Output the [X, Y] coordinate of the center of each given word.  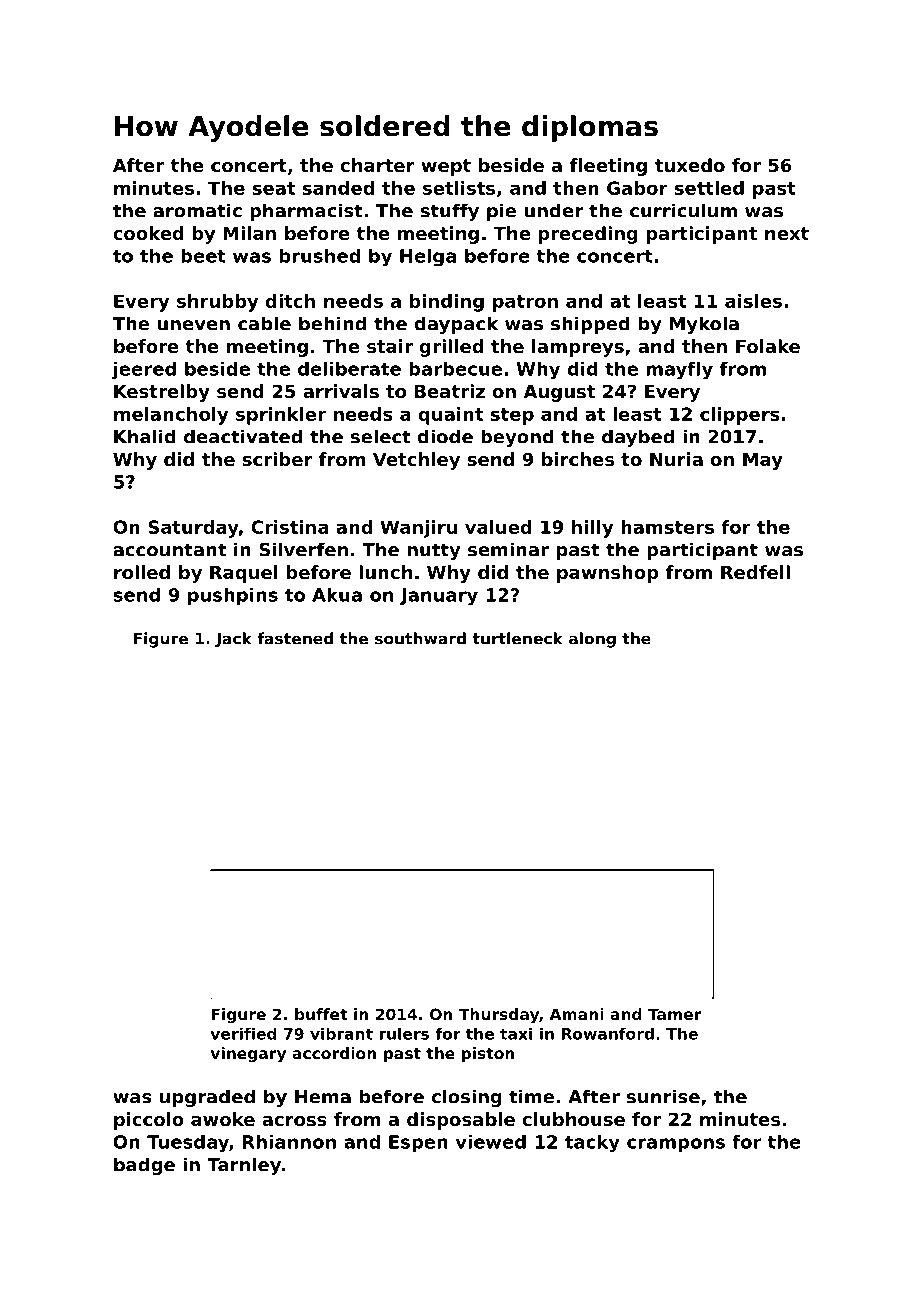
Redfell [755, 572]
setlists [459, 188]
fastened [295, 638]
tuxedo [690, 165]
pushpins [233, 596]
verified [243, 1034]
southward [420, 638]
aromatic [197, 210]
